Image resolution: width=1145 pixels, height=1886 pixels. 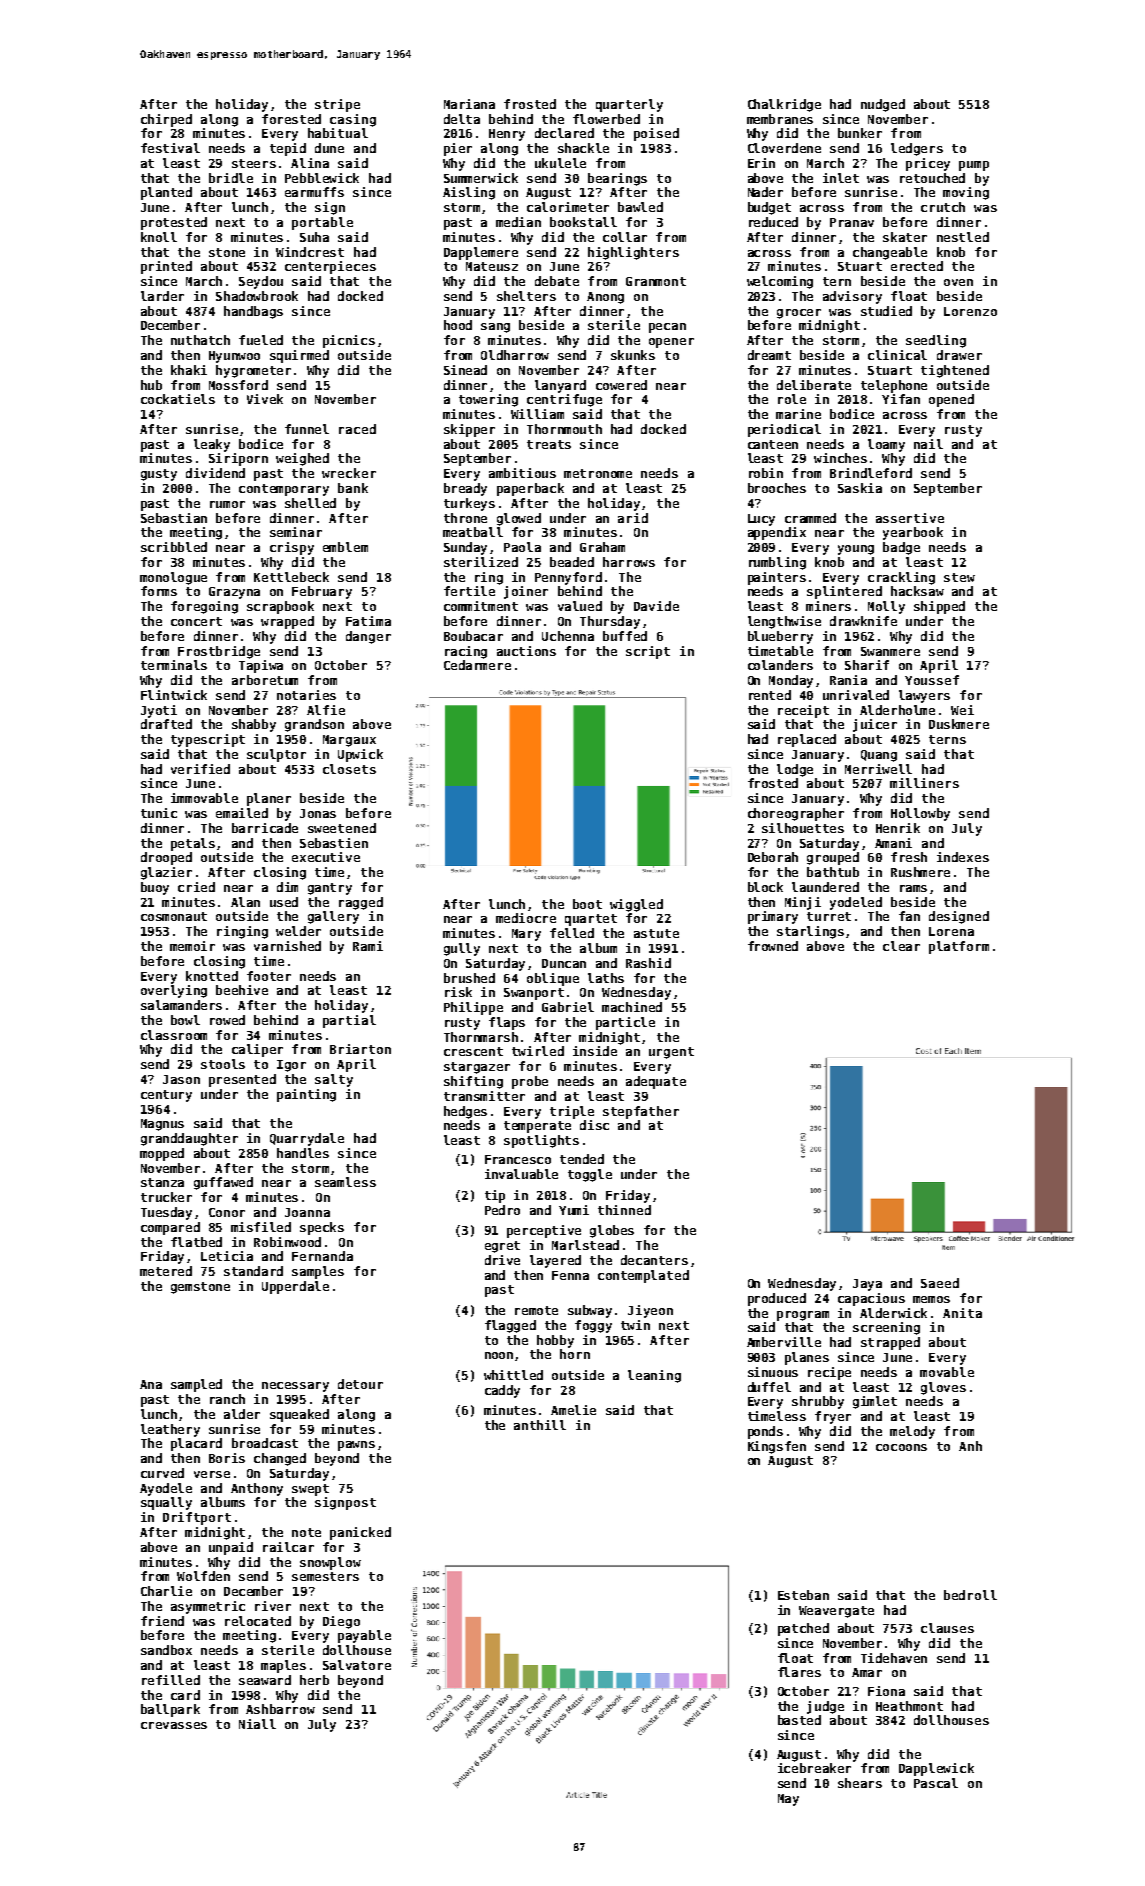 What do you see at coordinates (544, 1231) in the screenshot?
I see `perceptive` at bounding box center [544, 1231].
